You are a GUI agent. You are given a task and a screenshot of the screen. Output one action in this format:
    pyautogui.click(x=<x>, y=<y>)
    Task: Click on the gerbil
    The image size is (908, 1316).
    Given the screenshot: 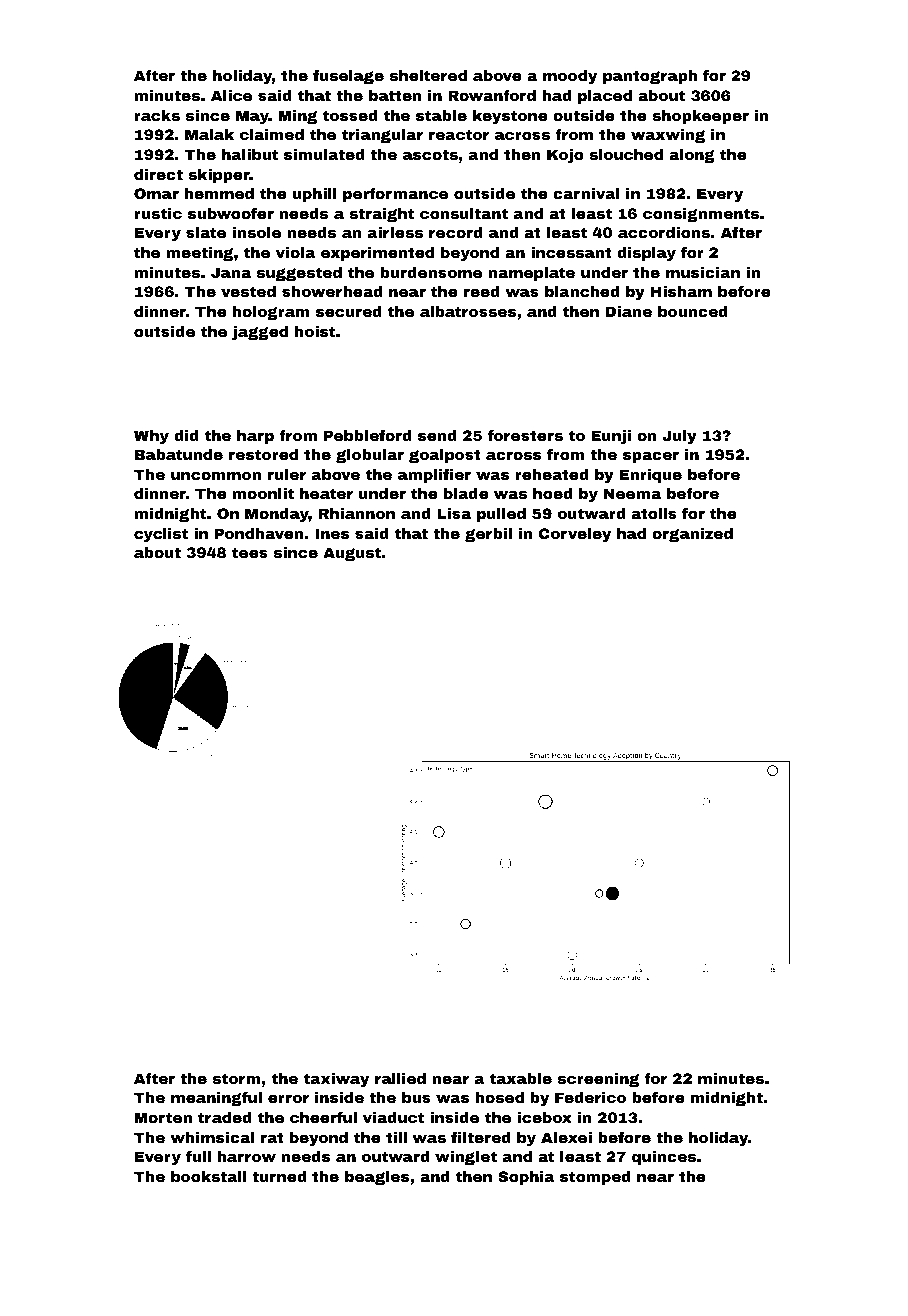 What is the action you would take?
    pyautogui.click(x=488, y=535)
